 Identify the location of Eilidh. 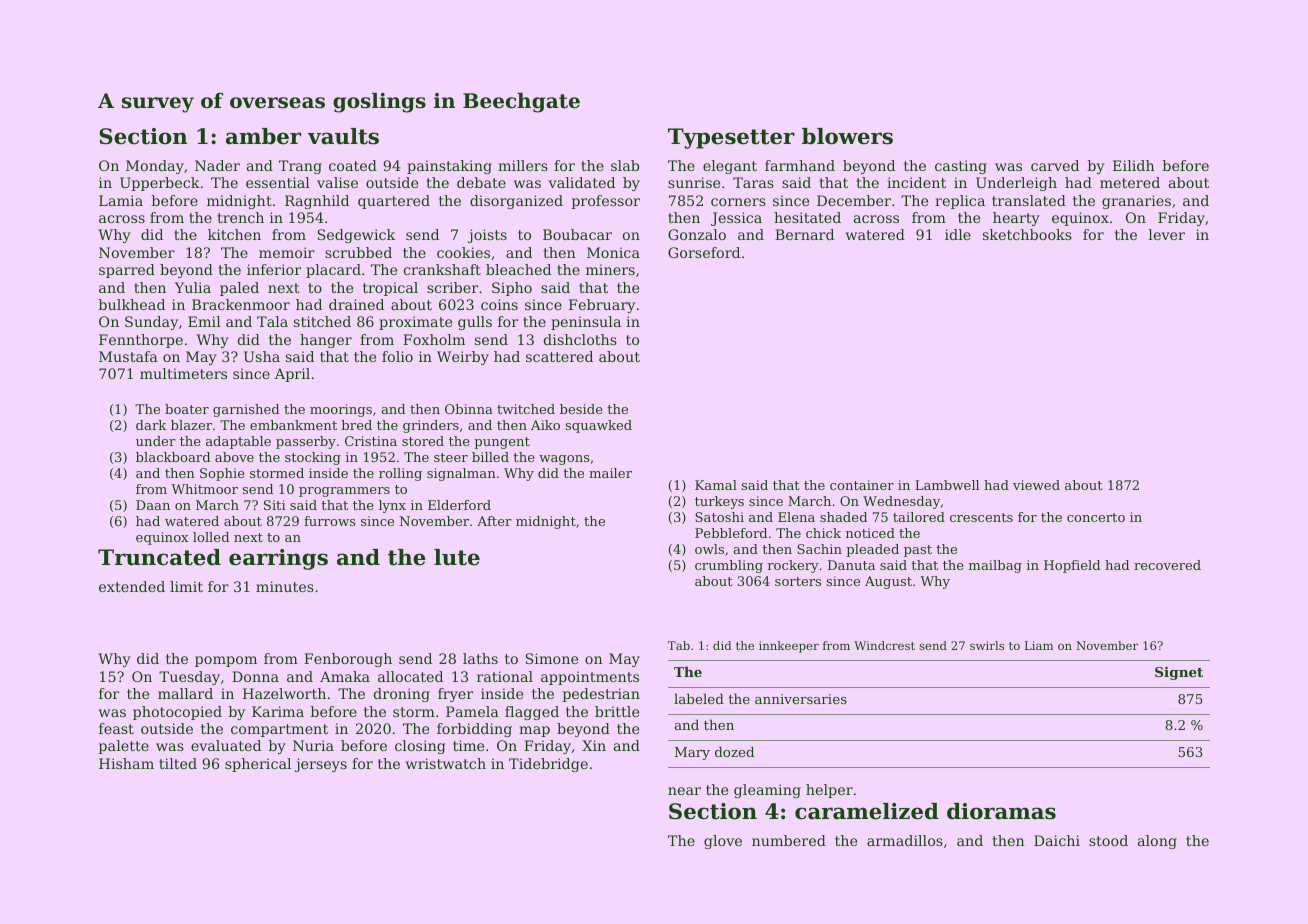
(1134, 165).
